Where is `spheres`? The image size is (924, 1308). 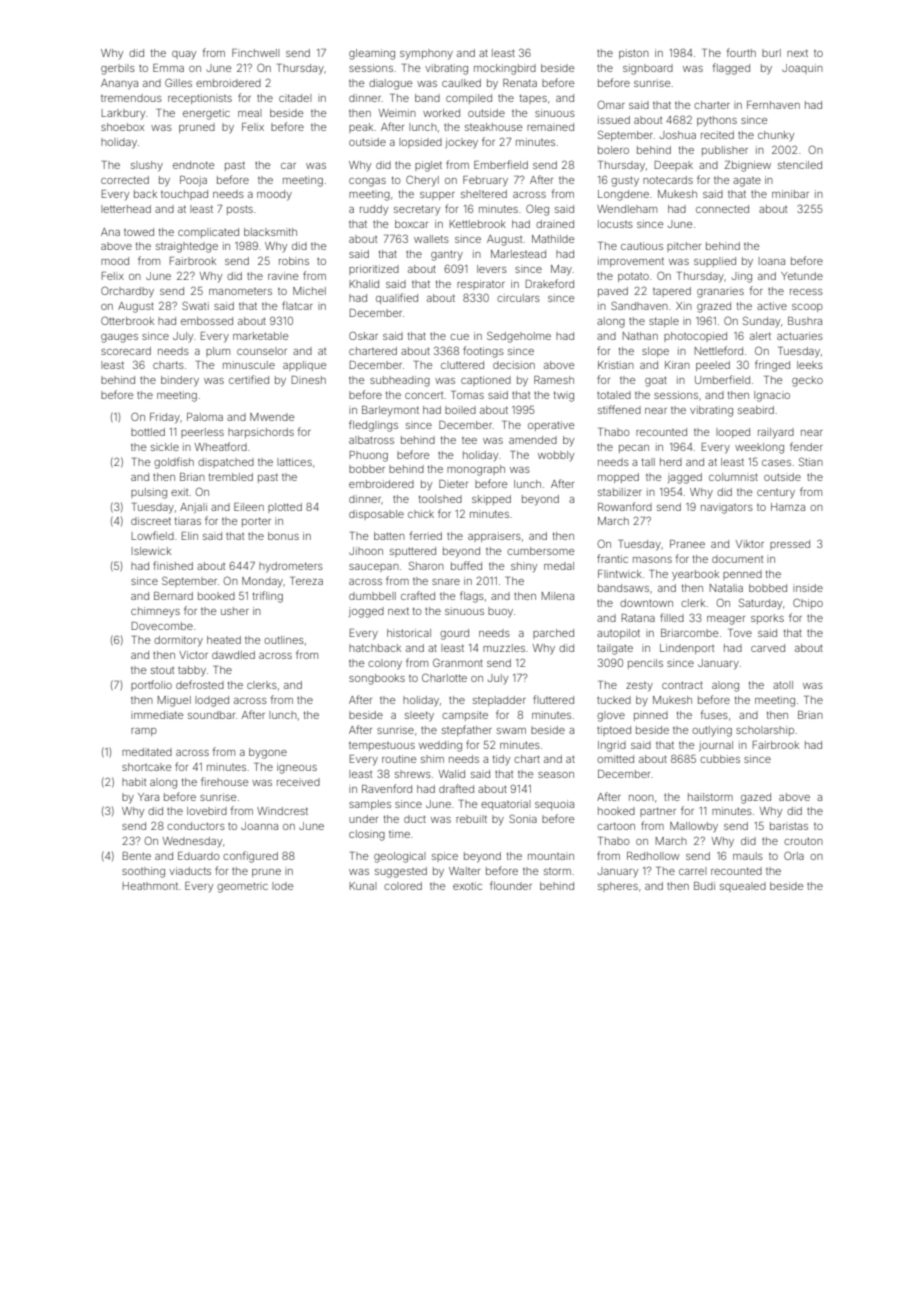 spheres is located at coordinates (618, 887).
